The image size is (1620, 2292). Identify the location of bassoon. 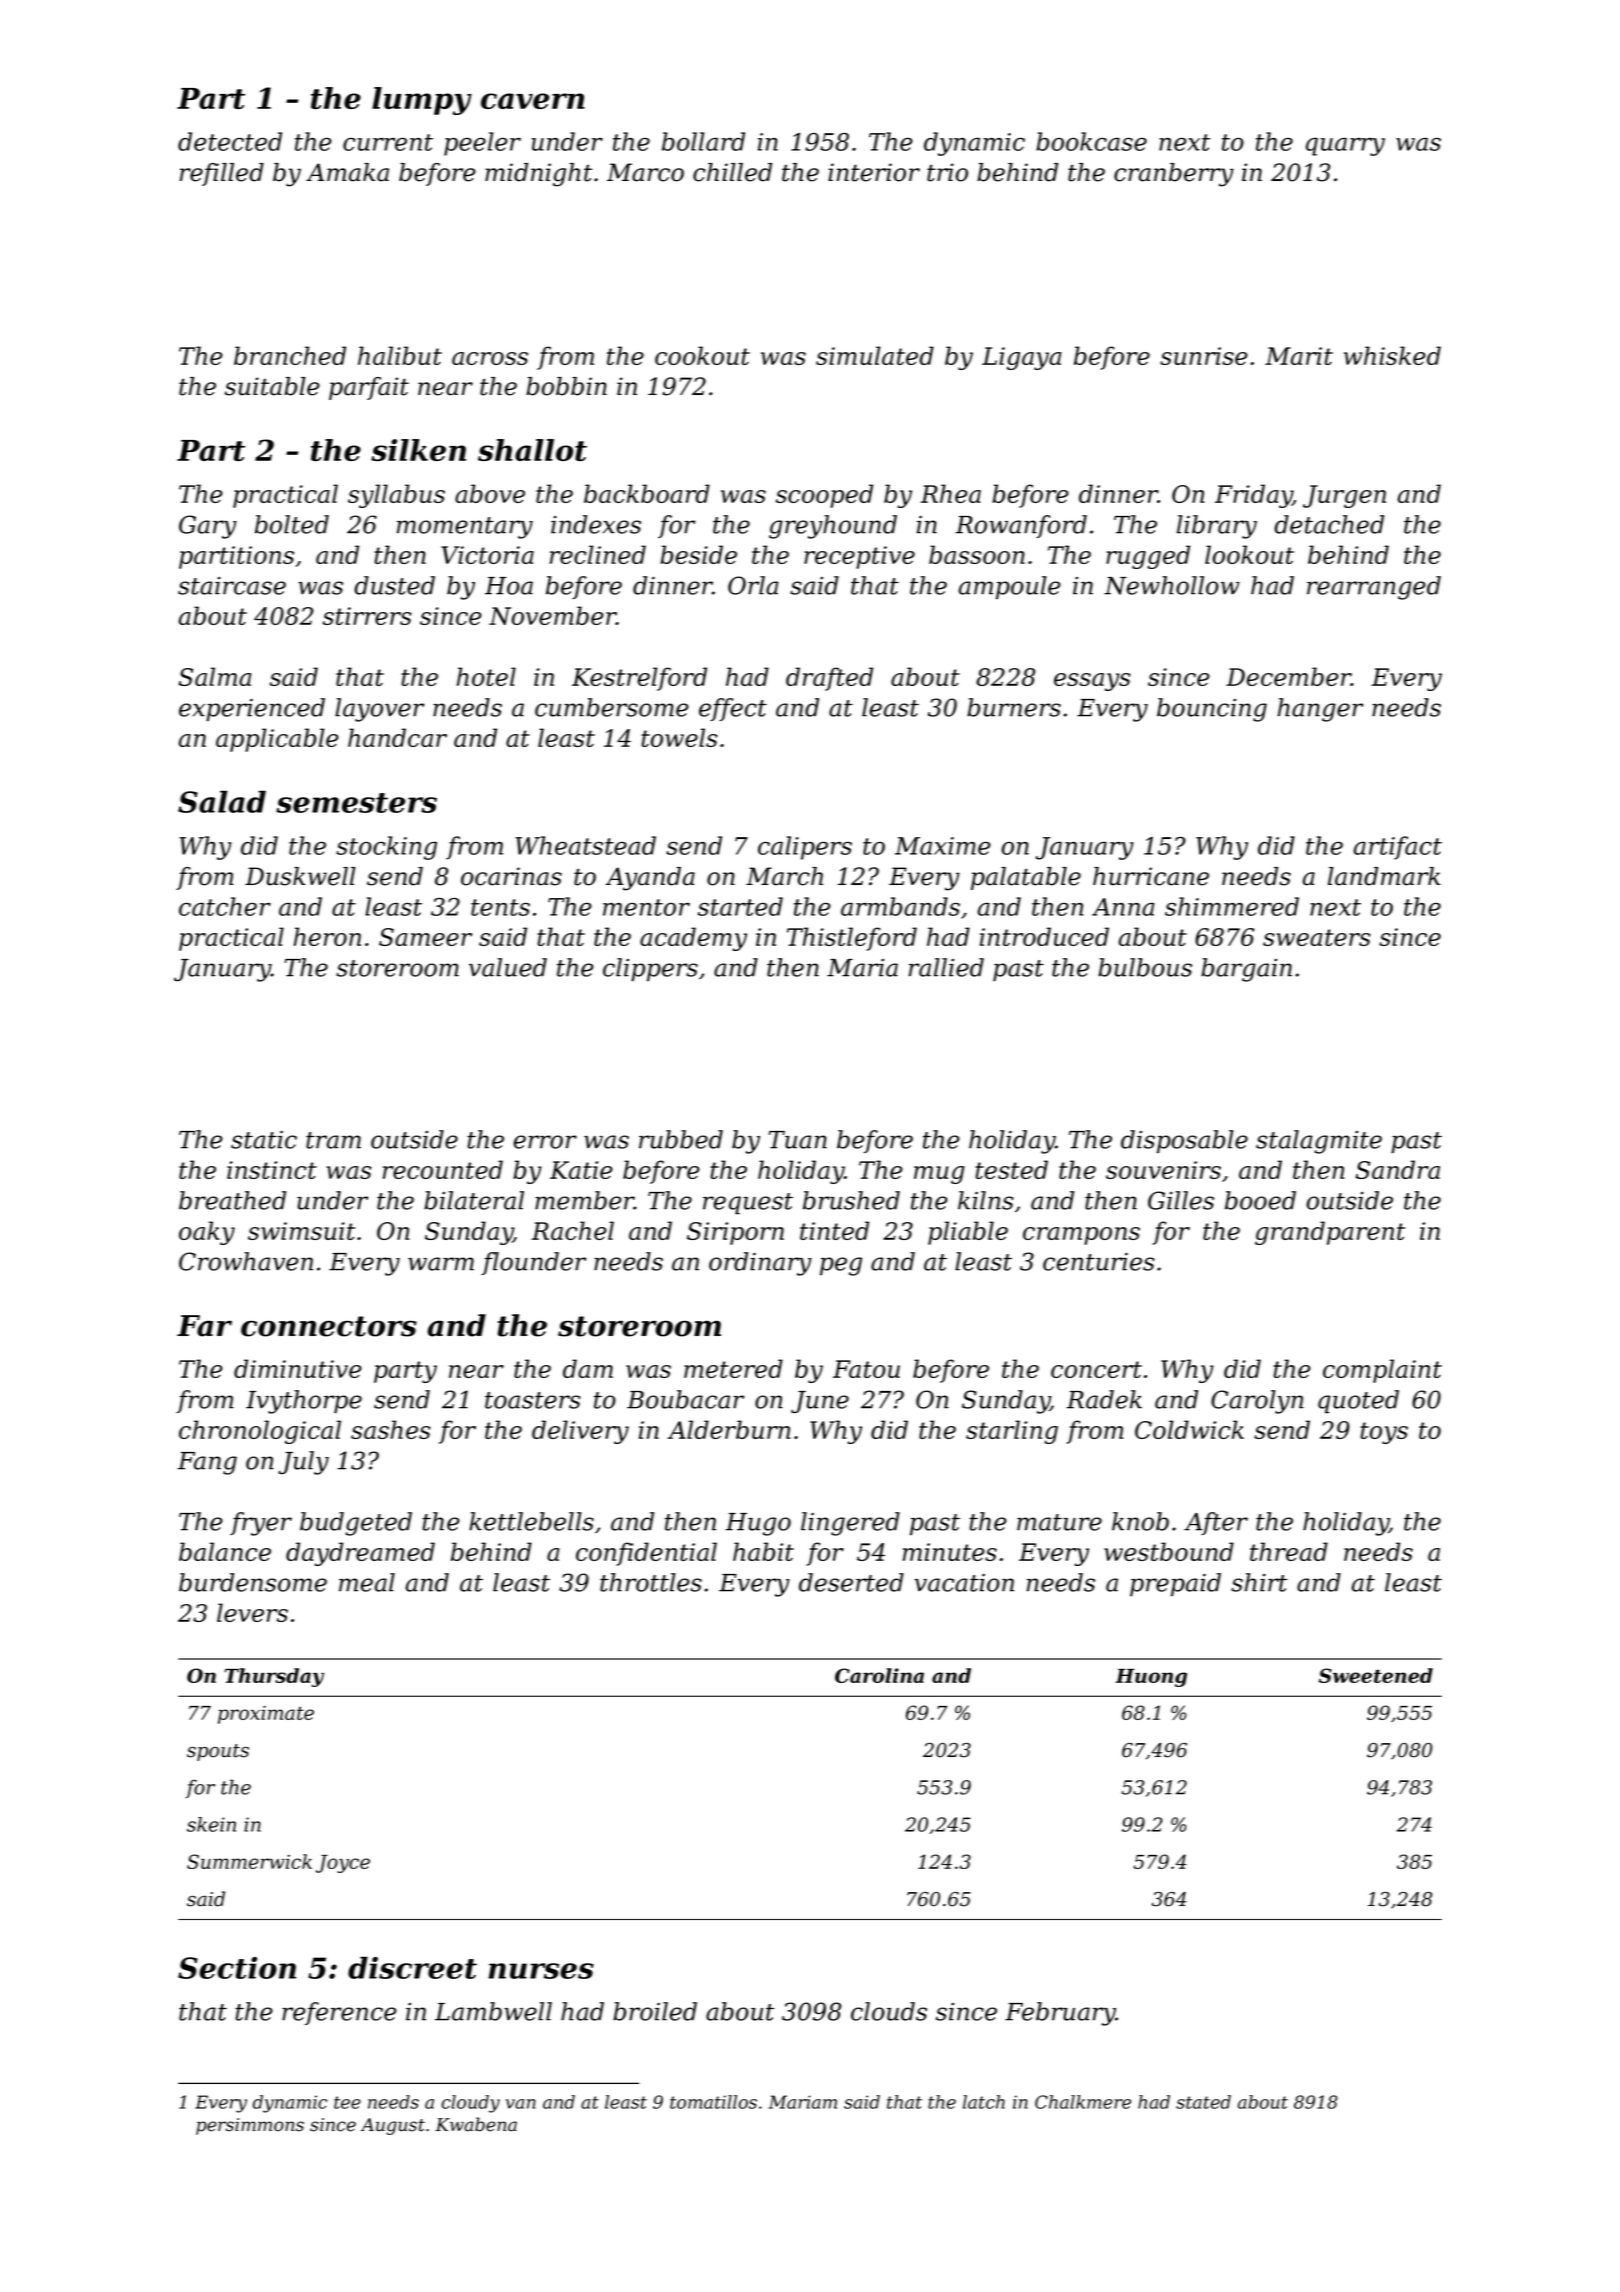
(977, 554).
